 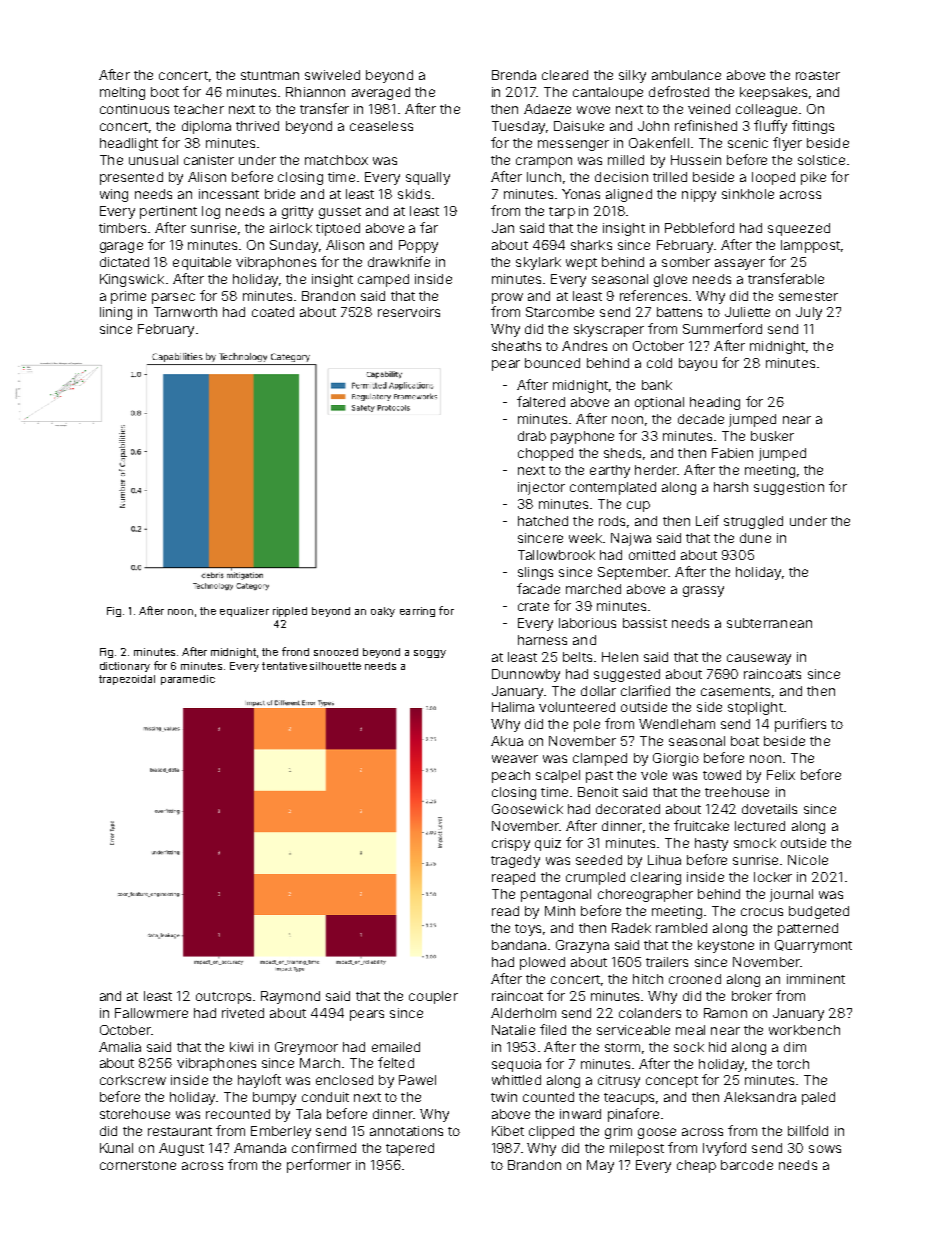 I want to click on squeezed, so click(x=799, y=229).
